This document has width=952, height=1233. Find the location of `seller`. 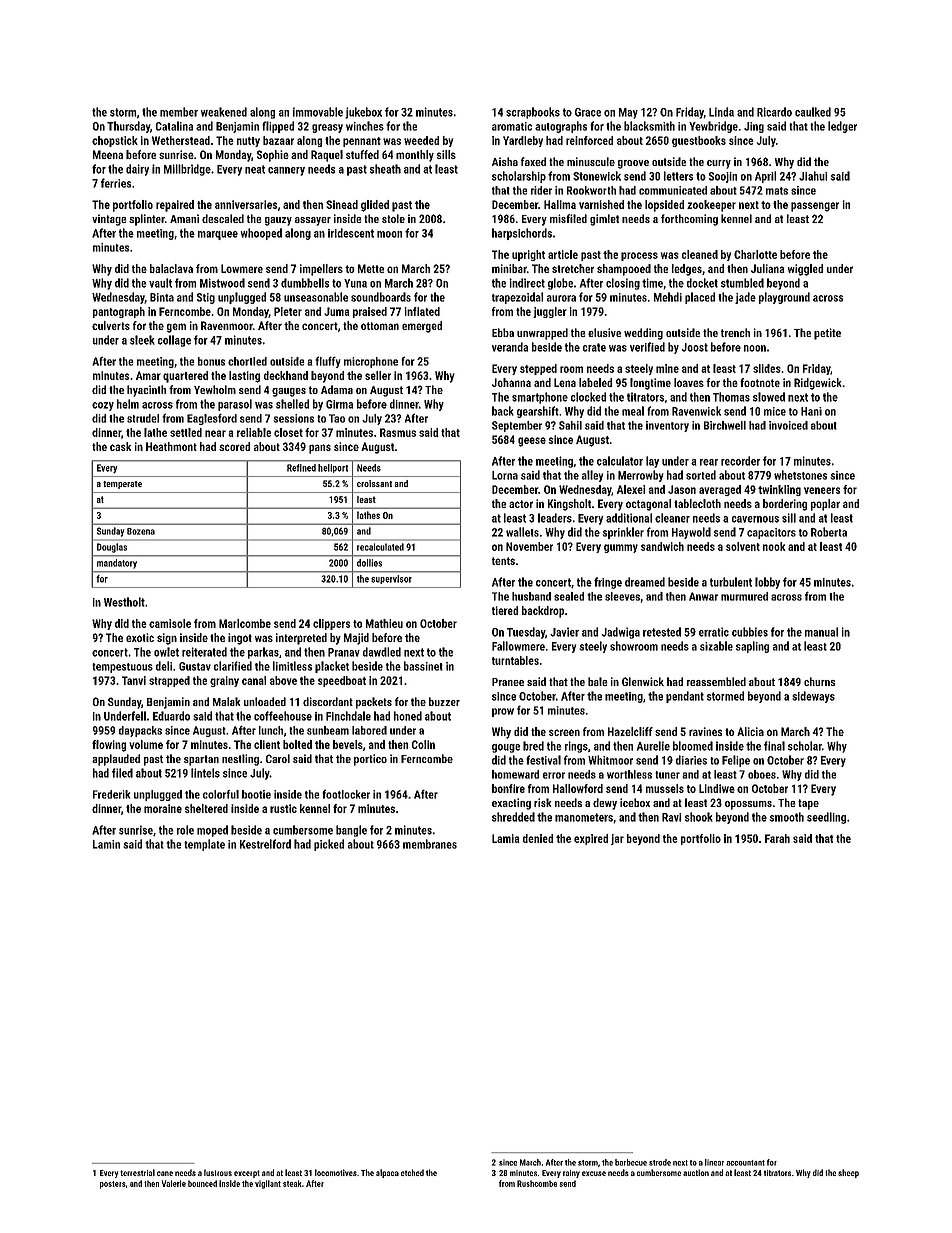

seller is located at coordinates (378, 375).
